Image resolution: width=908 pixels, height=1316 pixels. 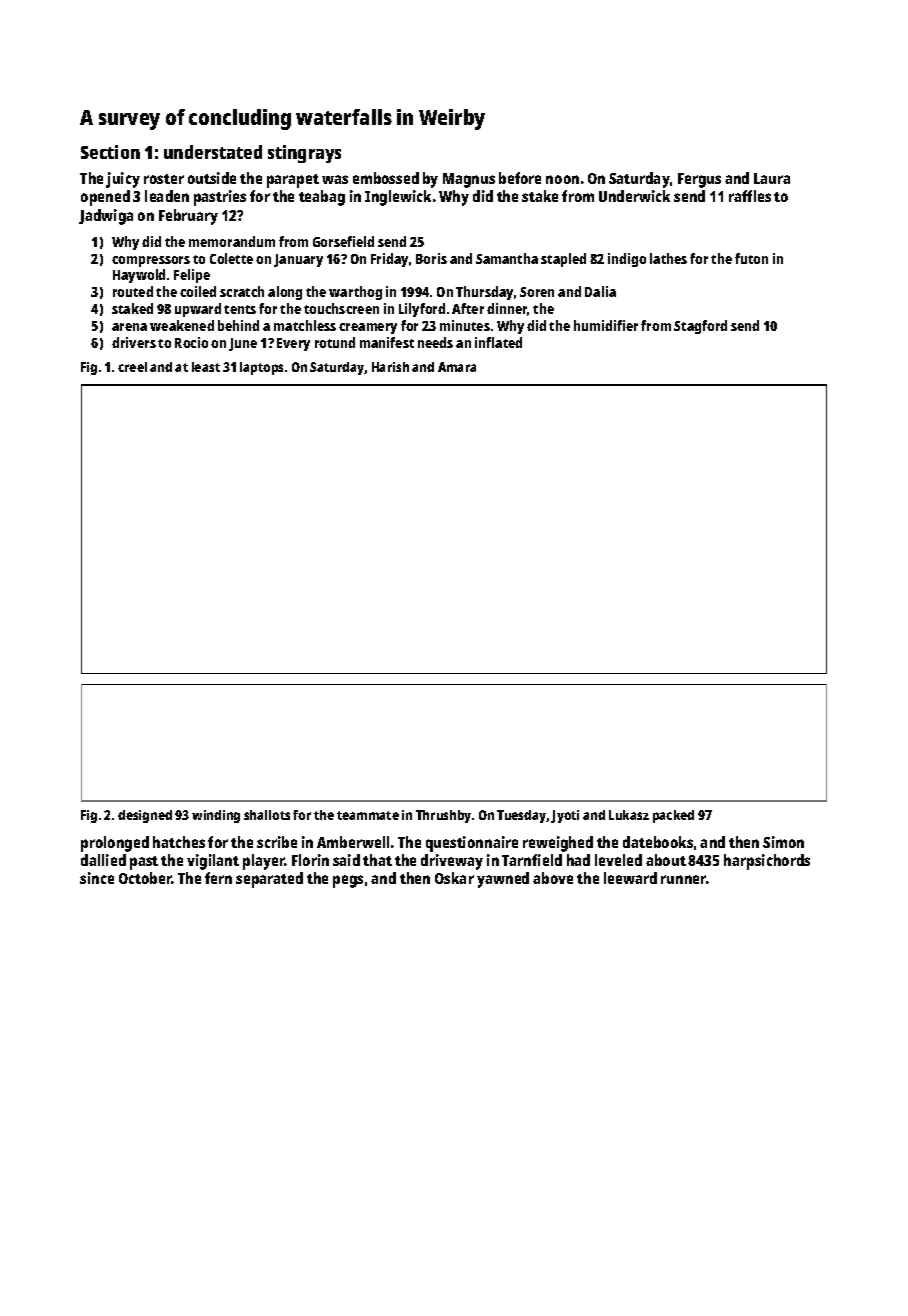 What do you see at coordinates (700, 327) in the image?
I see `Stagford` at bounding box center [700, 327].
